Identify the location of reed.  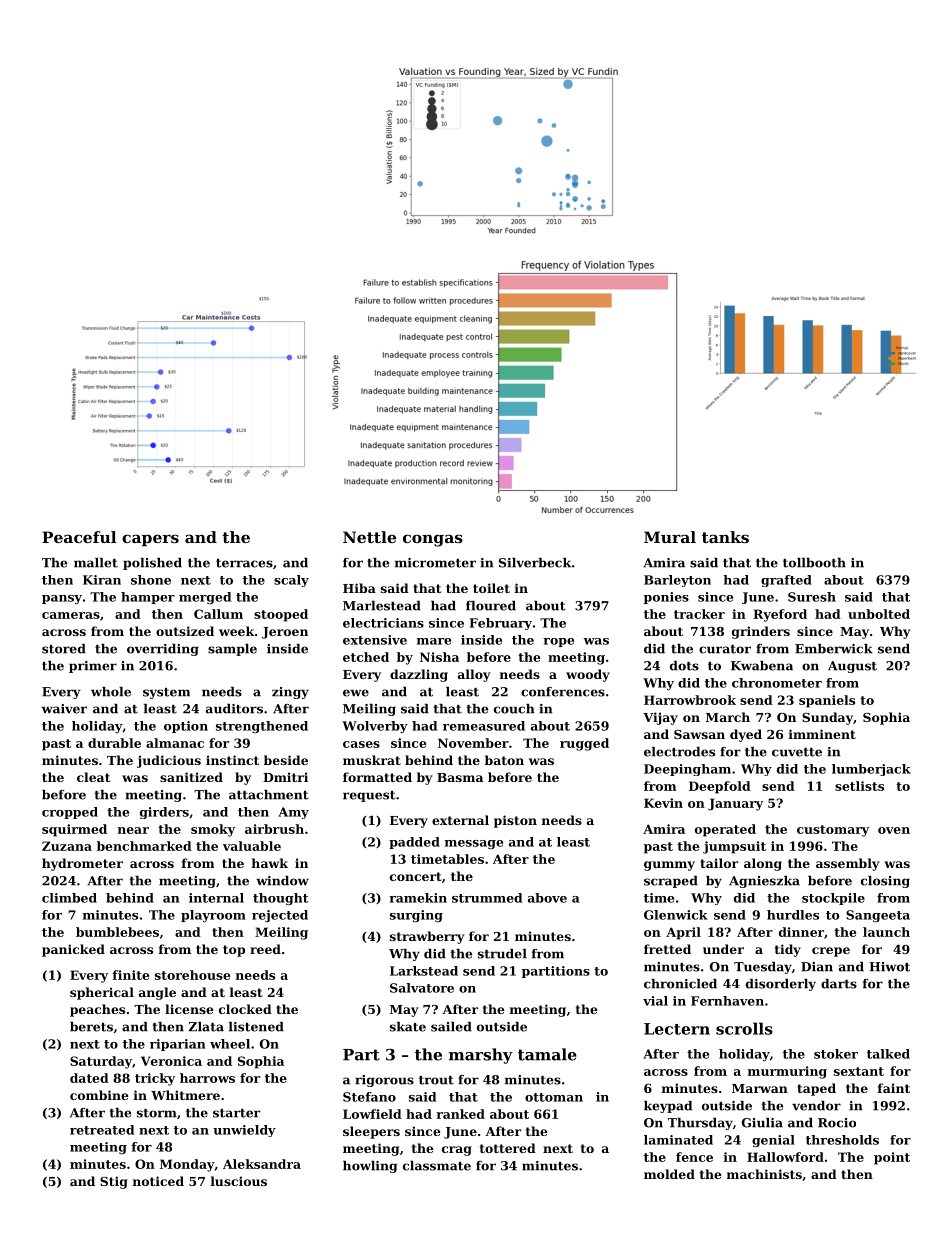
(265, 949).
